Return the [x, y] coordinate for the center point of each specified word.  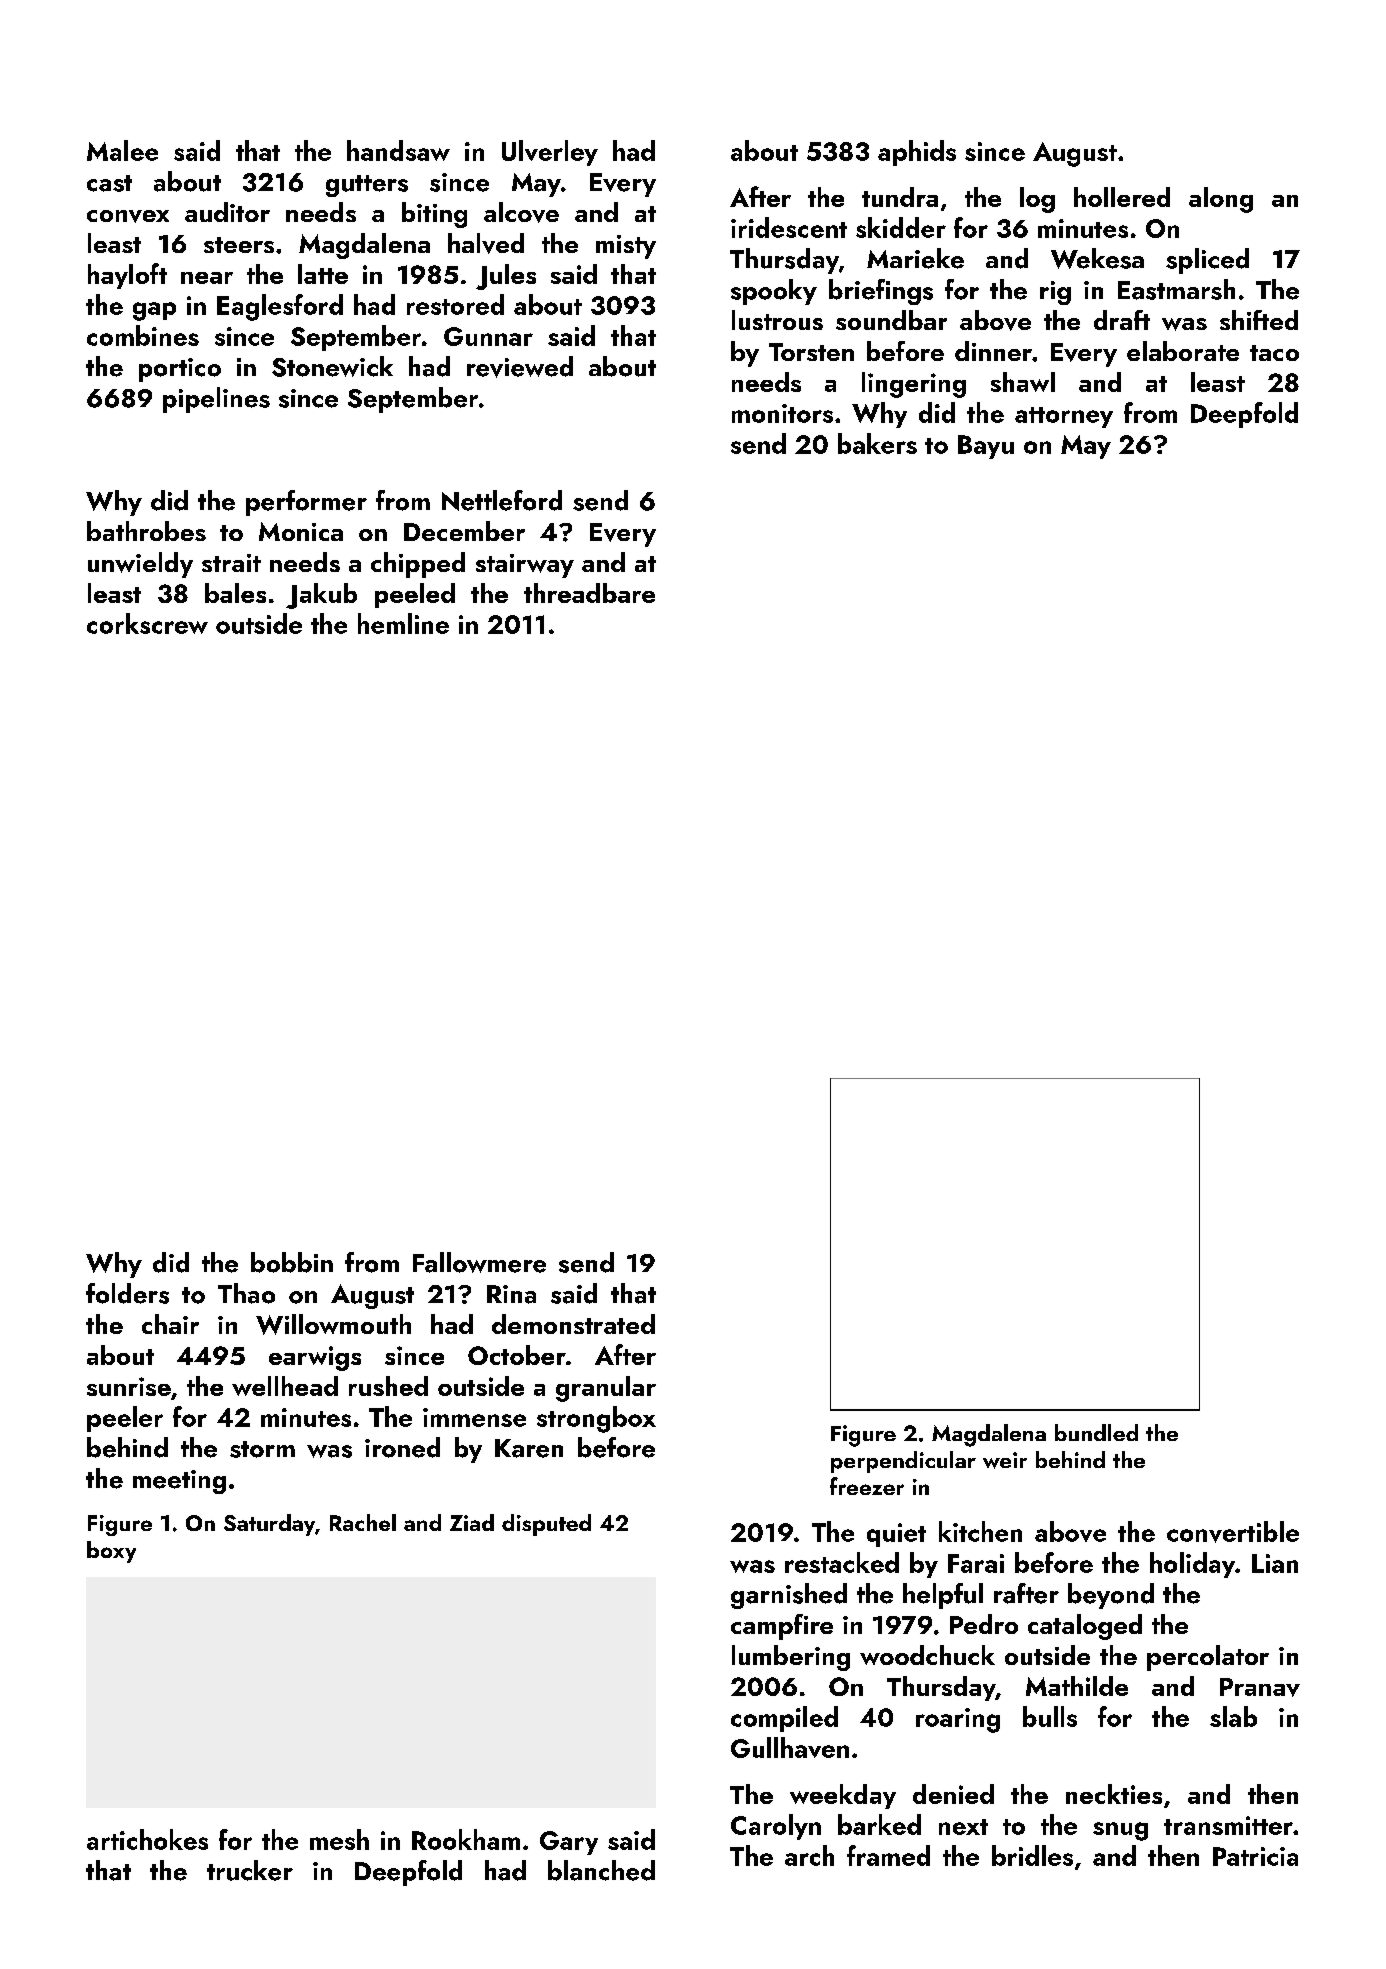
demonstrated [573, 1324]
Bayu [986, 447]
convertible [1233, 1532]
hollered [1122, 197]
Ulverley [550, 153]
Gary [569, 1843]
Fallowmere [479, 1262]
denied [953, 1794]
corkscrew [147, 623]
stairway [525, 566]
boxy [111, 1552]
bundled [1096, 1432]
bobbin [292, 1262]
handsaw [398, 150]
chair [170, 1324]
